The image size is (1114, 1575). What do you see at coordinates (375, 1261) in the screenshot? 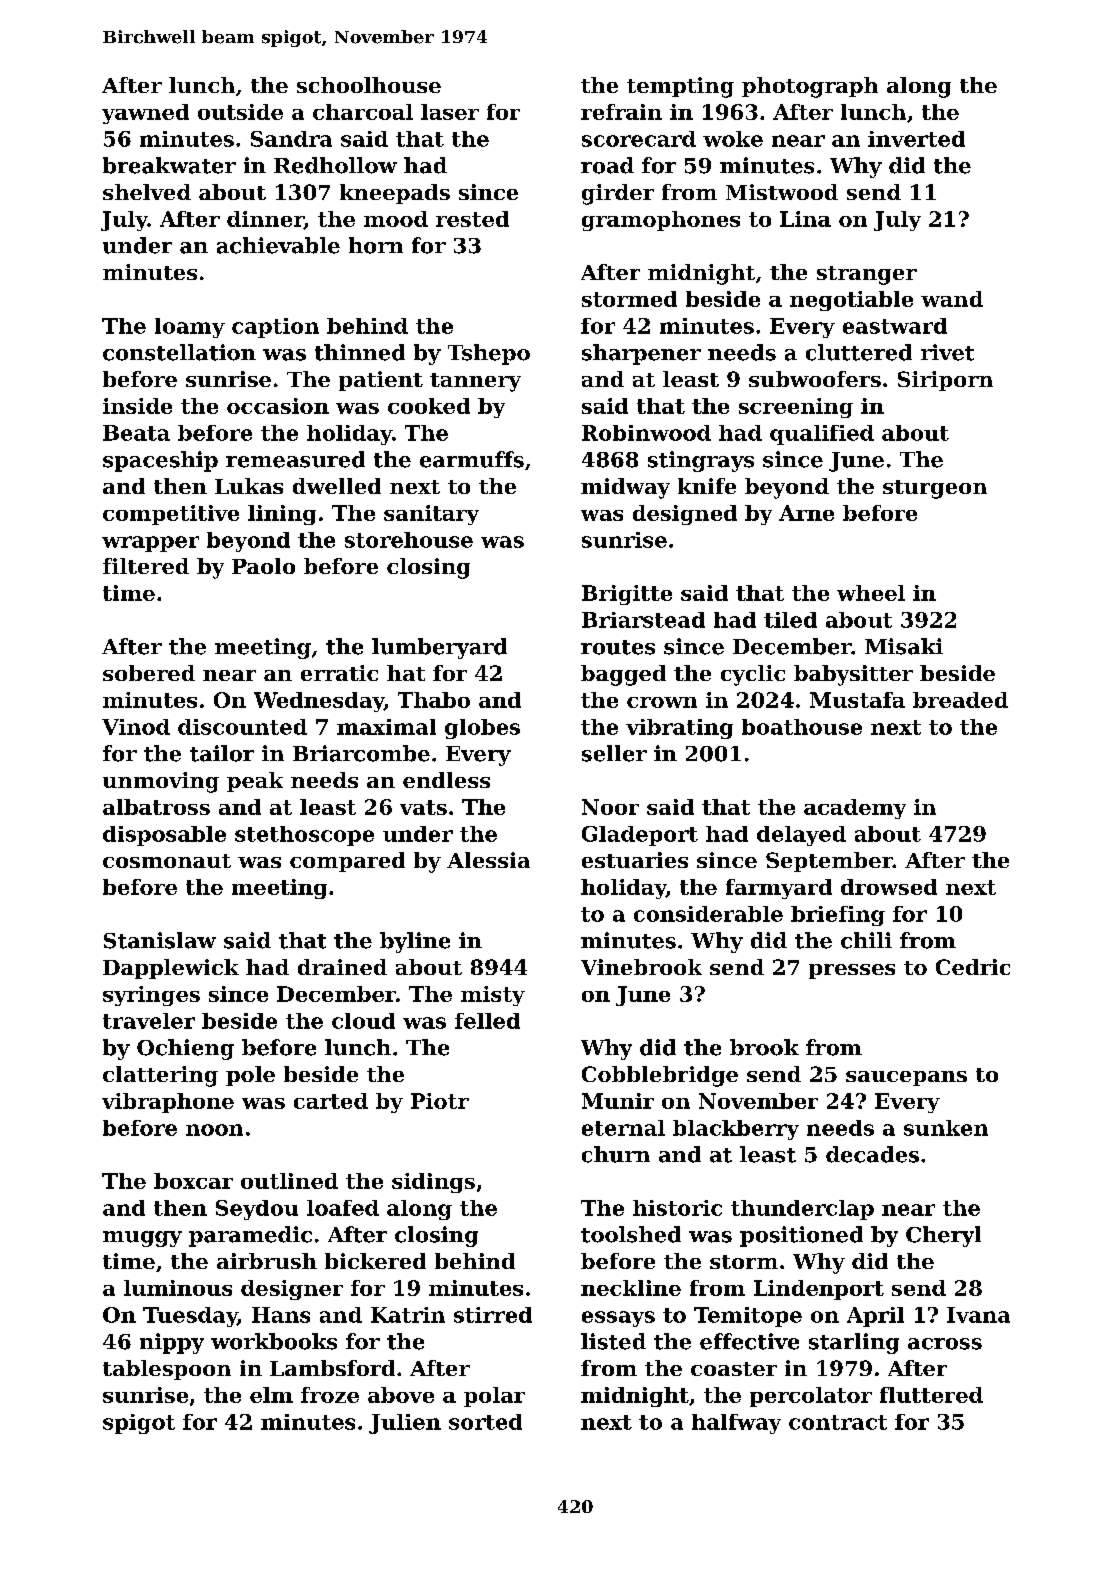
I see `bickered` at bounding box center [375, 1261].
